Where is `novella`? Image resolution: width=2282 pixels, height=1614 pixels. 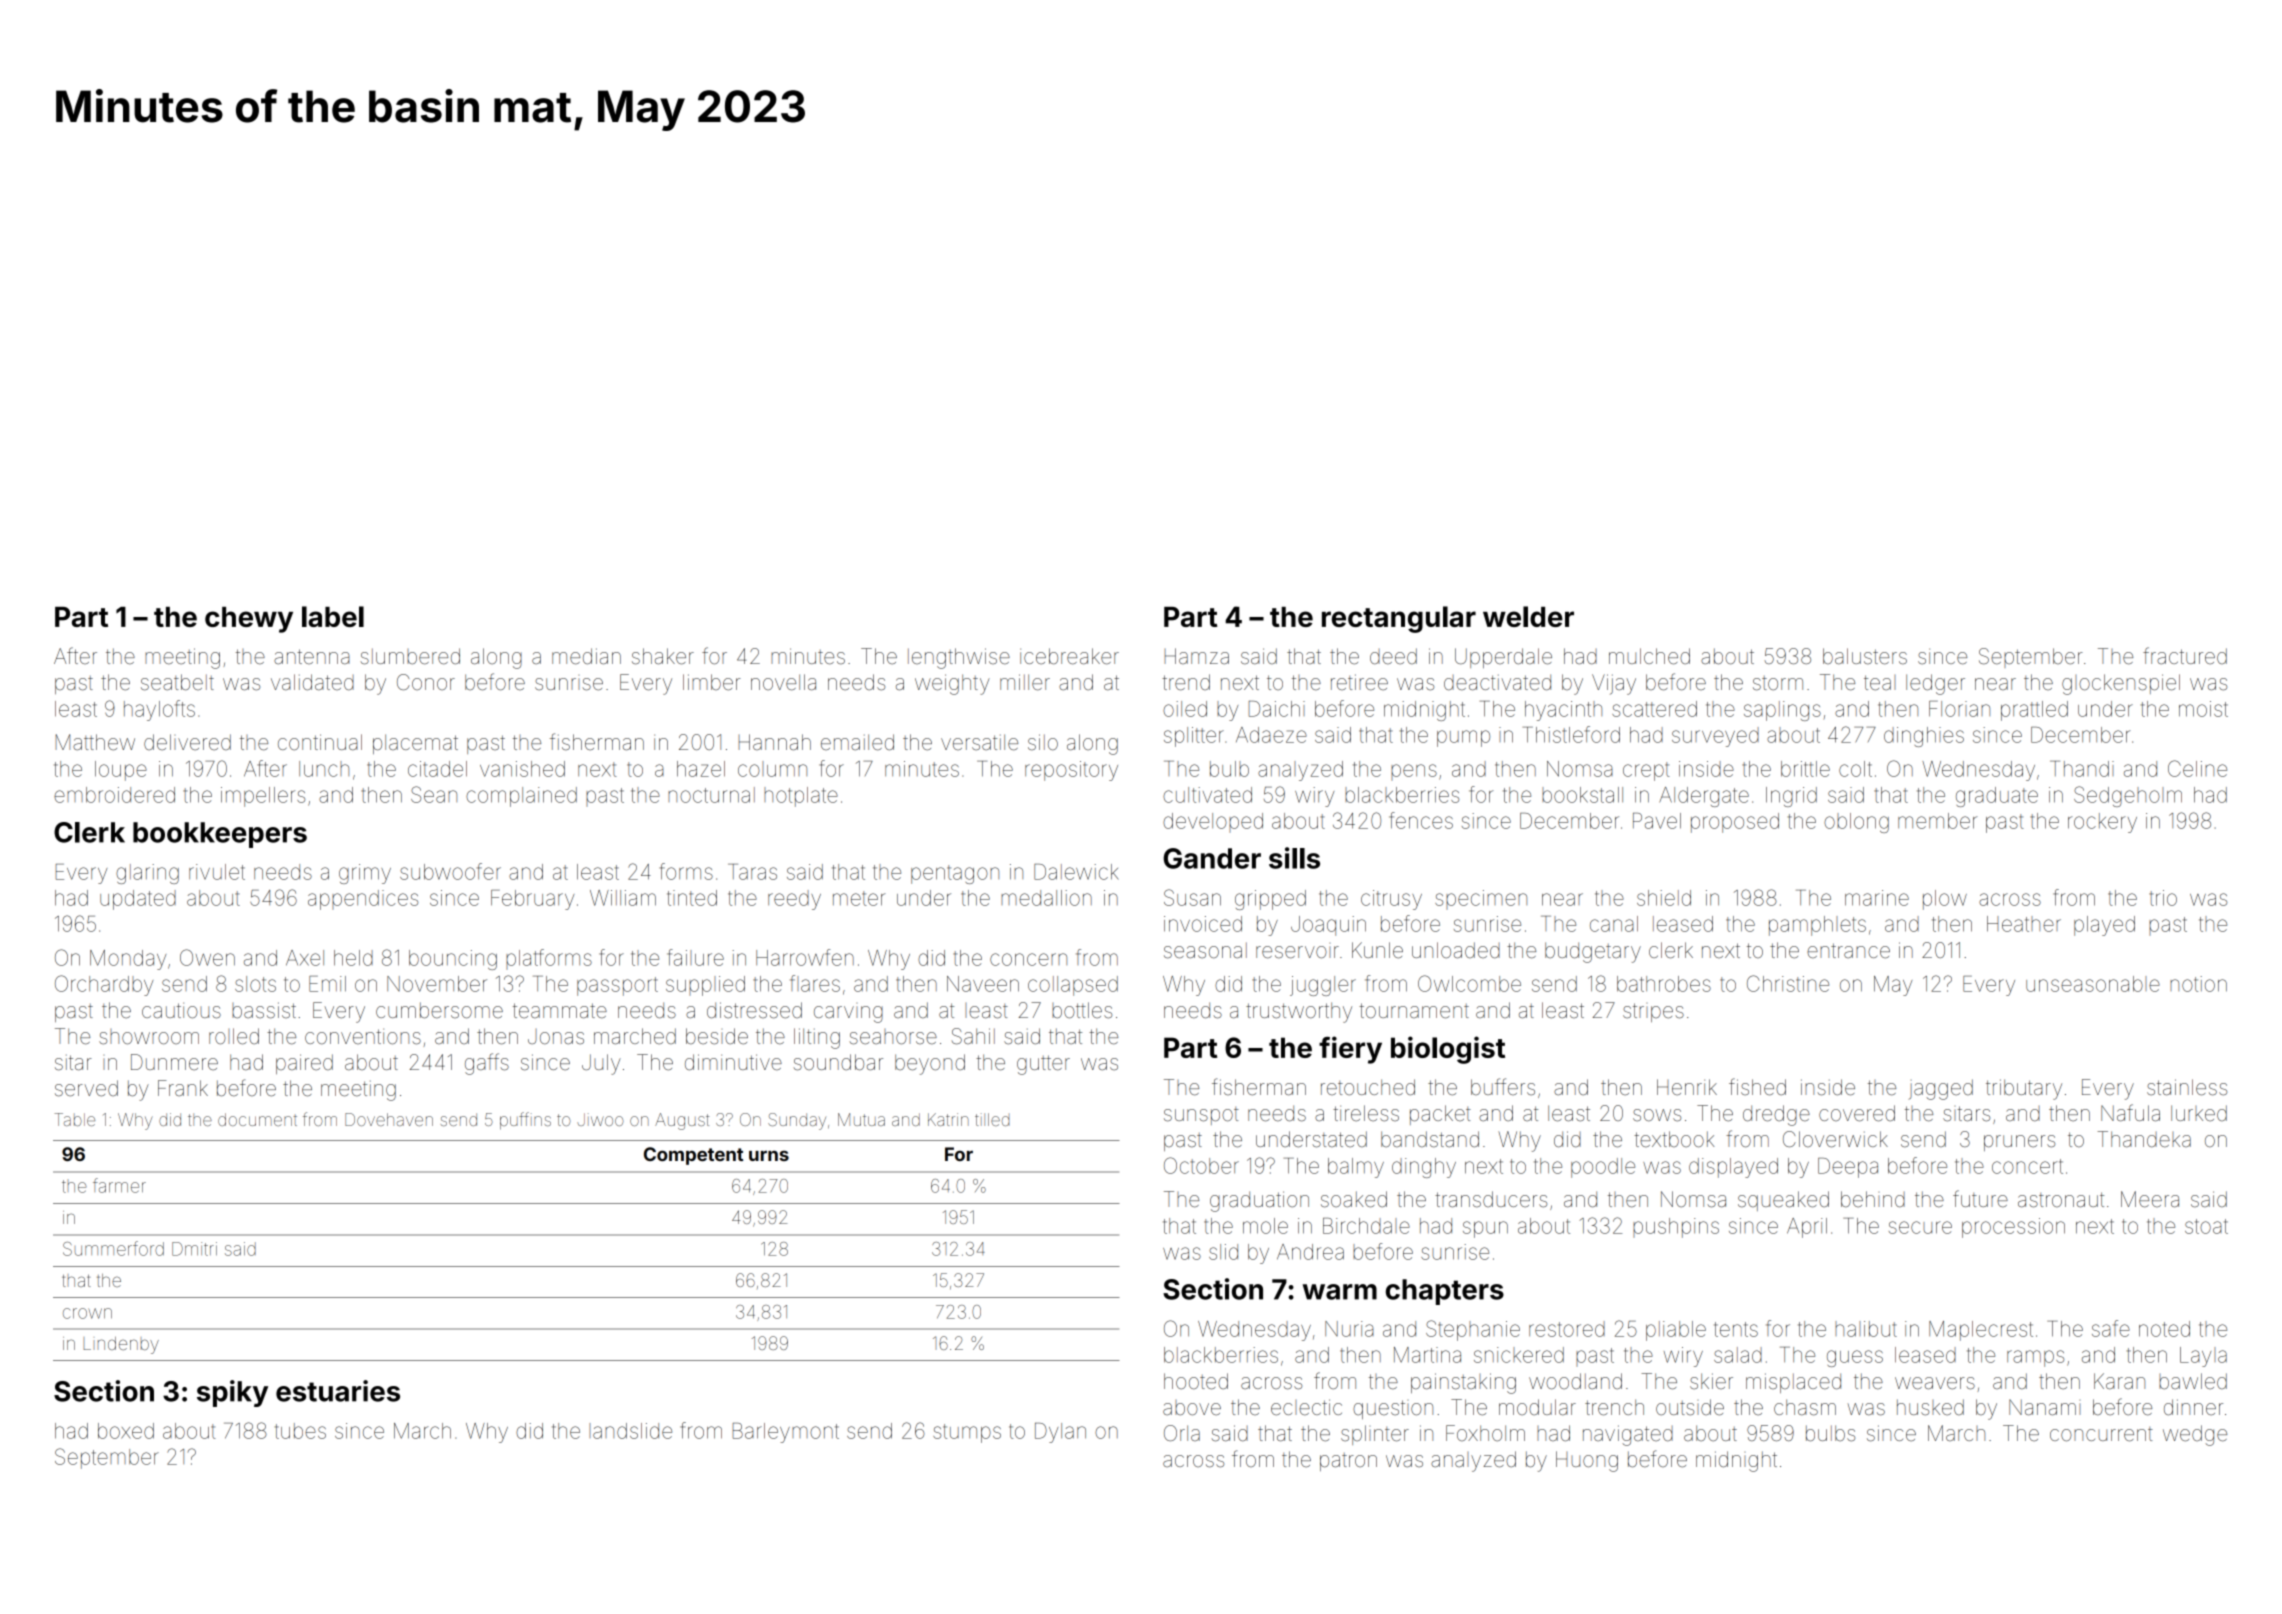
novella is located at coordinates (783, 682).
